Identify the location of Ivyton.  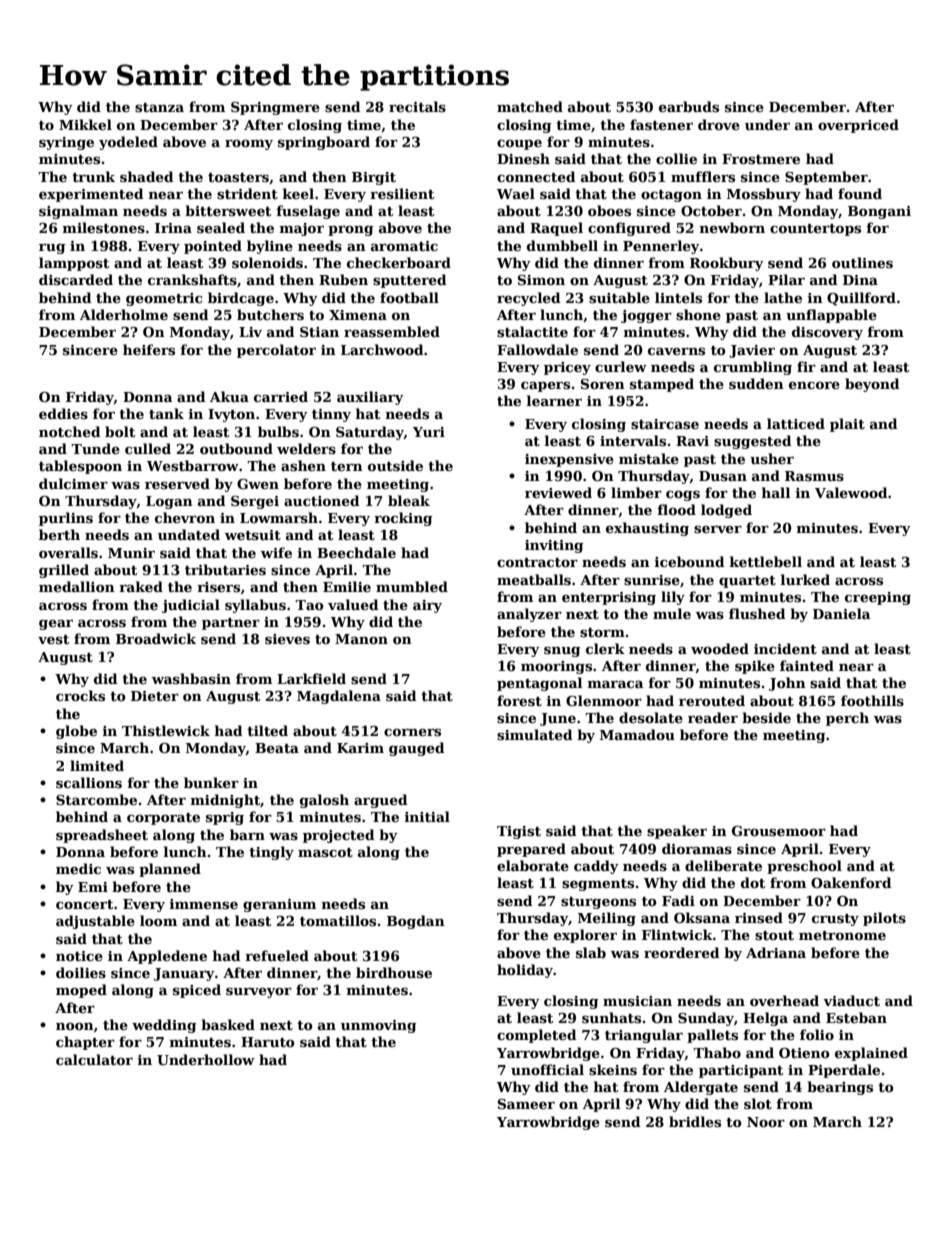
(231, 415).
